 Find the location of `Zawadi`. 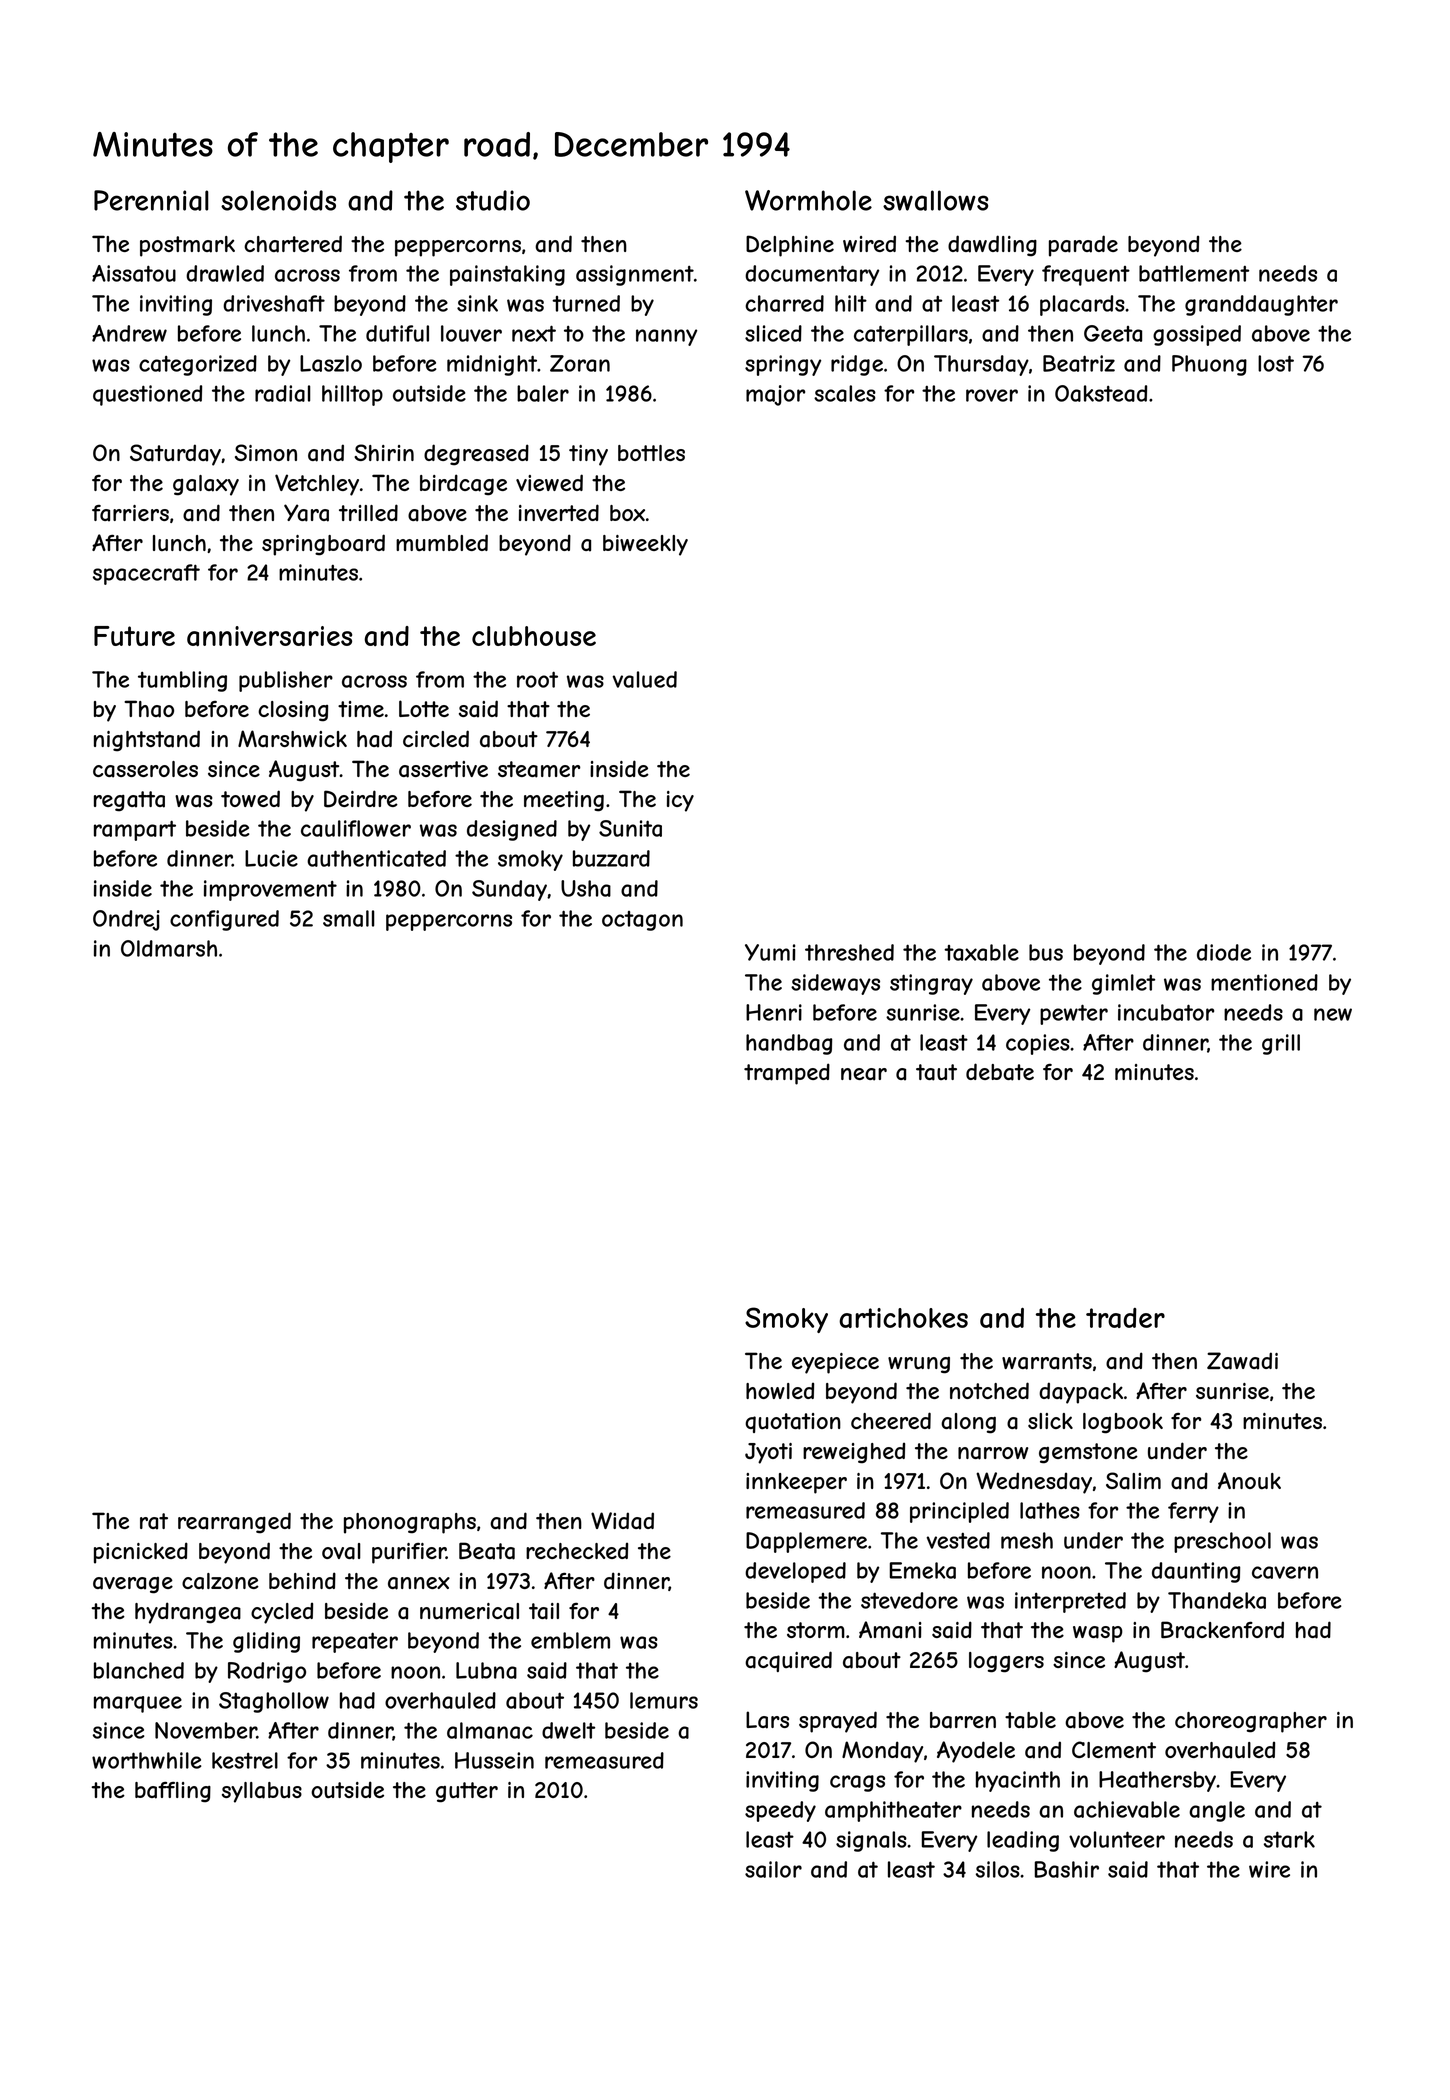

Zawadi is located at coordinates (1242, 1361).
